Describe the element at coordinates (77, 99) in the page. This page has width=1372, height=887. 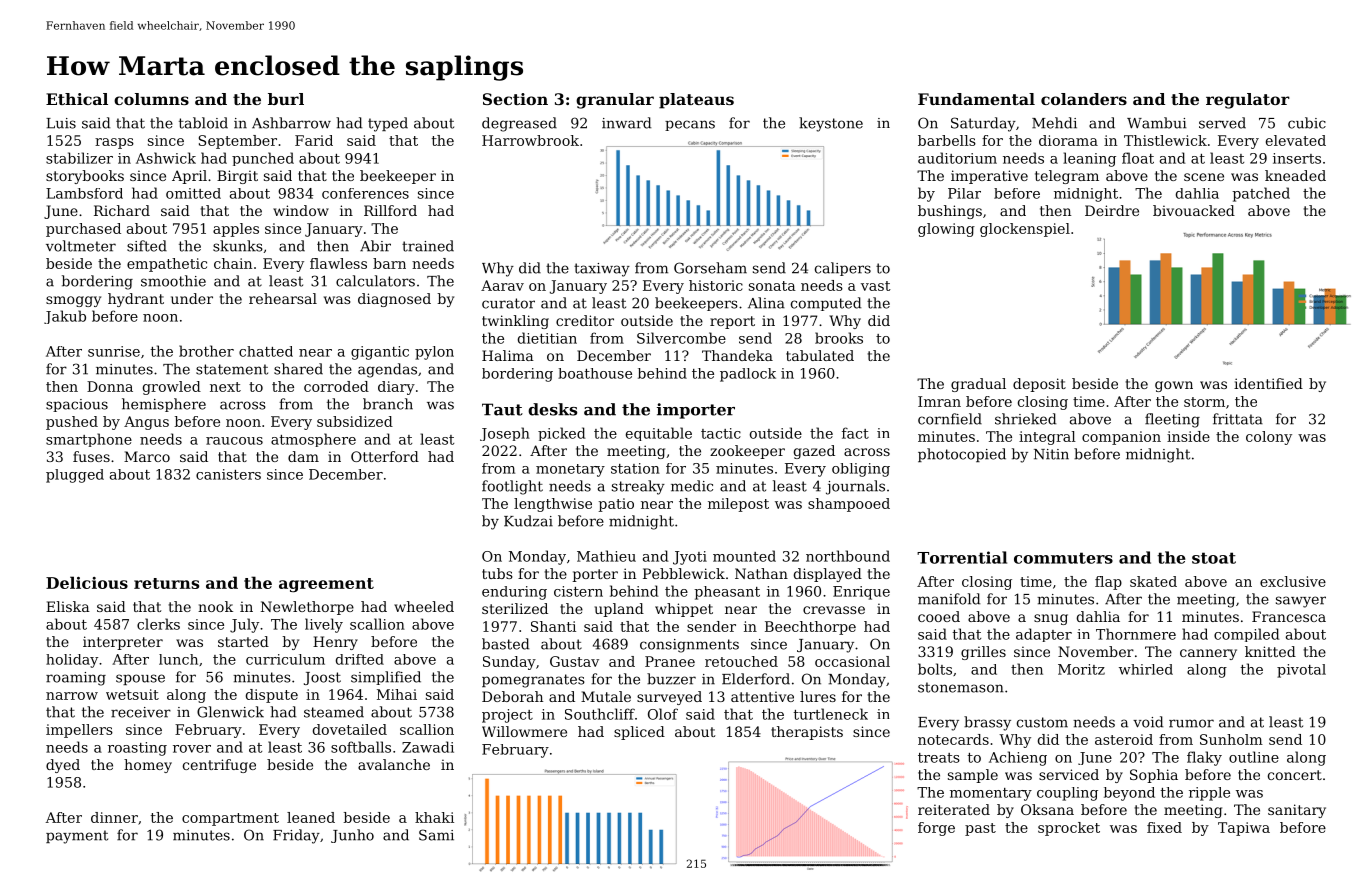
I see `Ethical` at that location.
